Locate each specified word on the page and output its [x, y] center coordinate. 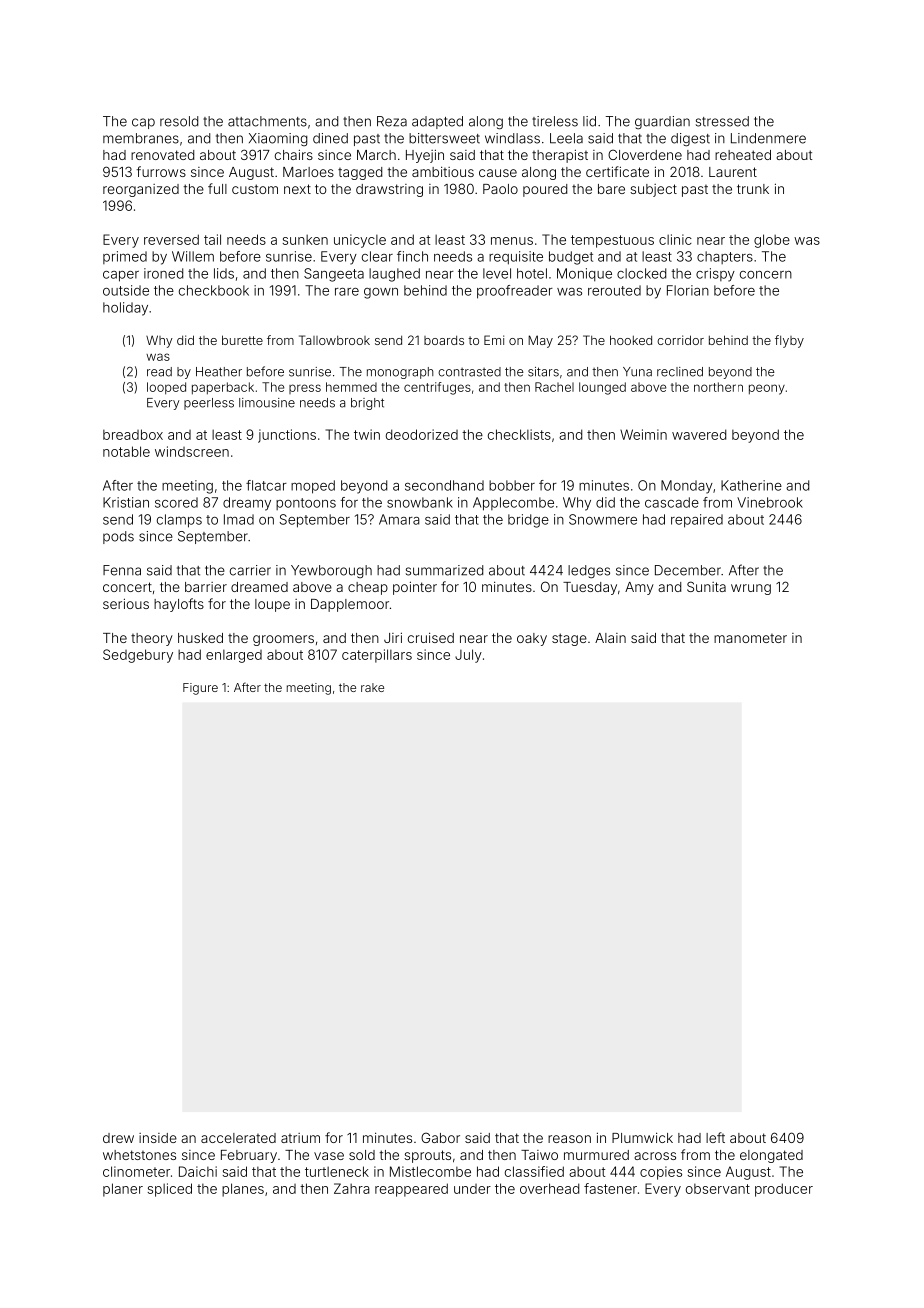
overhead [549, 1188]
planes [243, 1190]
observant [718, 1189]
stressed [722, 121]
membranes [141, 138]
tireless [555, 121]
